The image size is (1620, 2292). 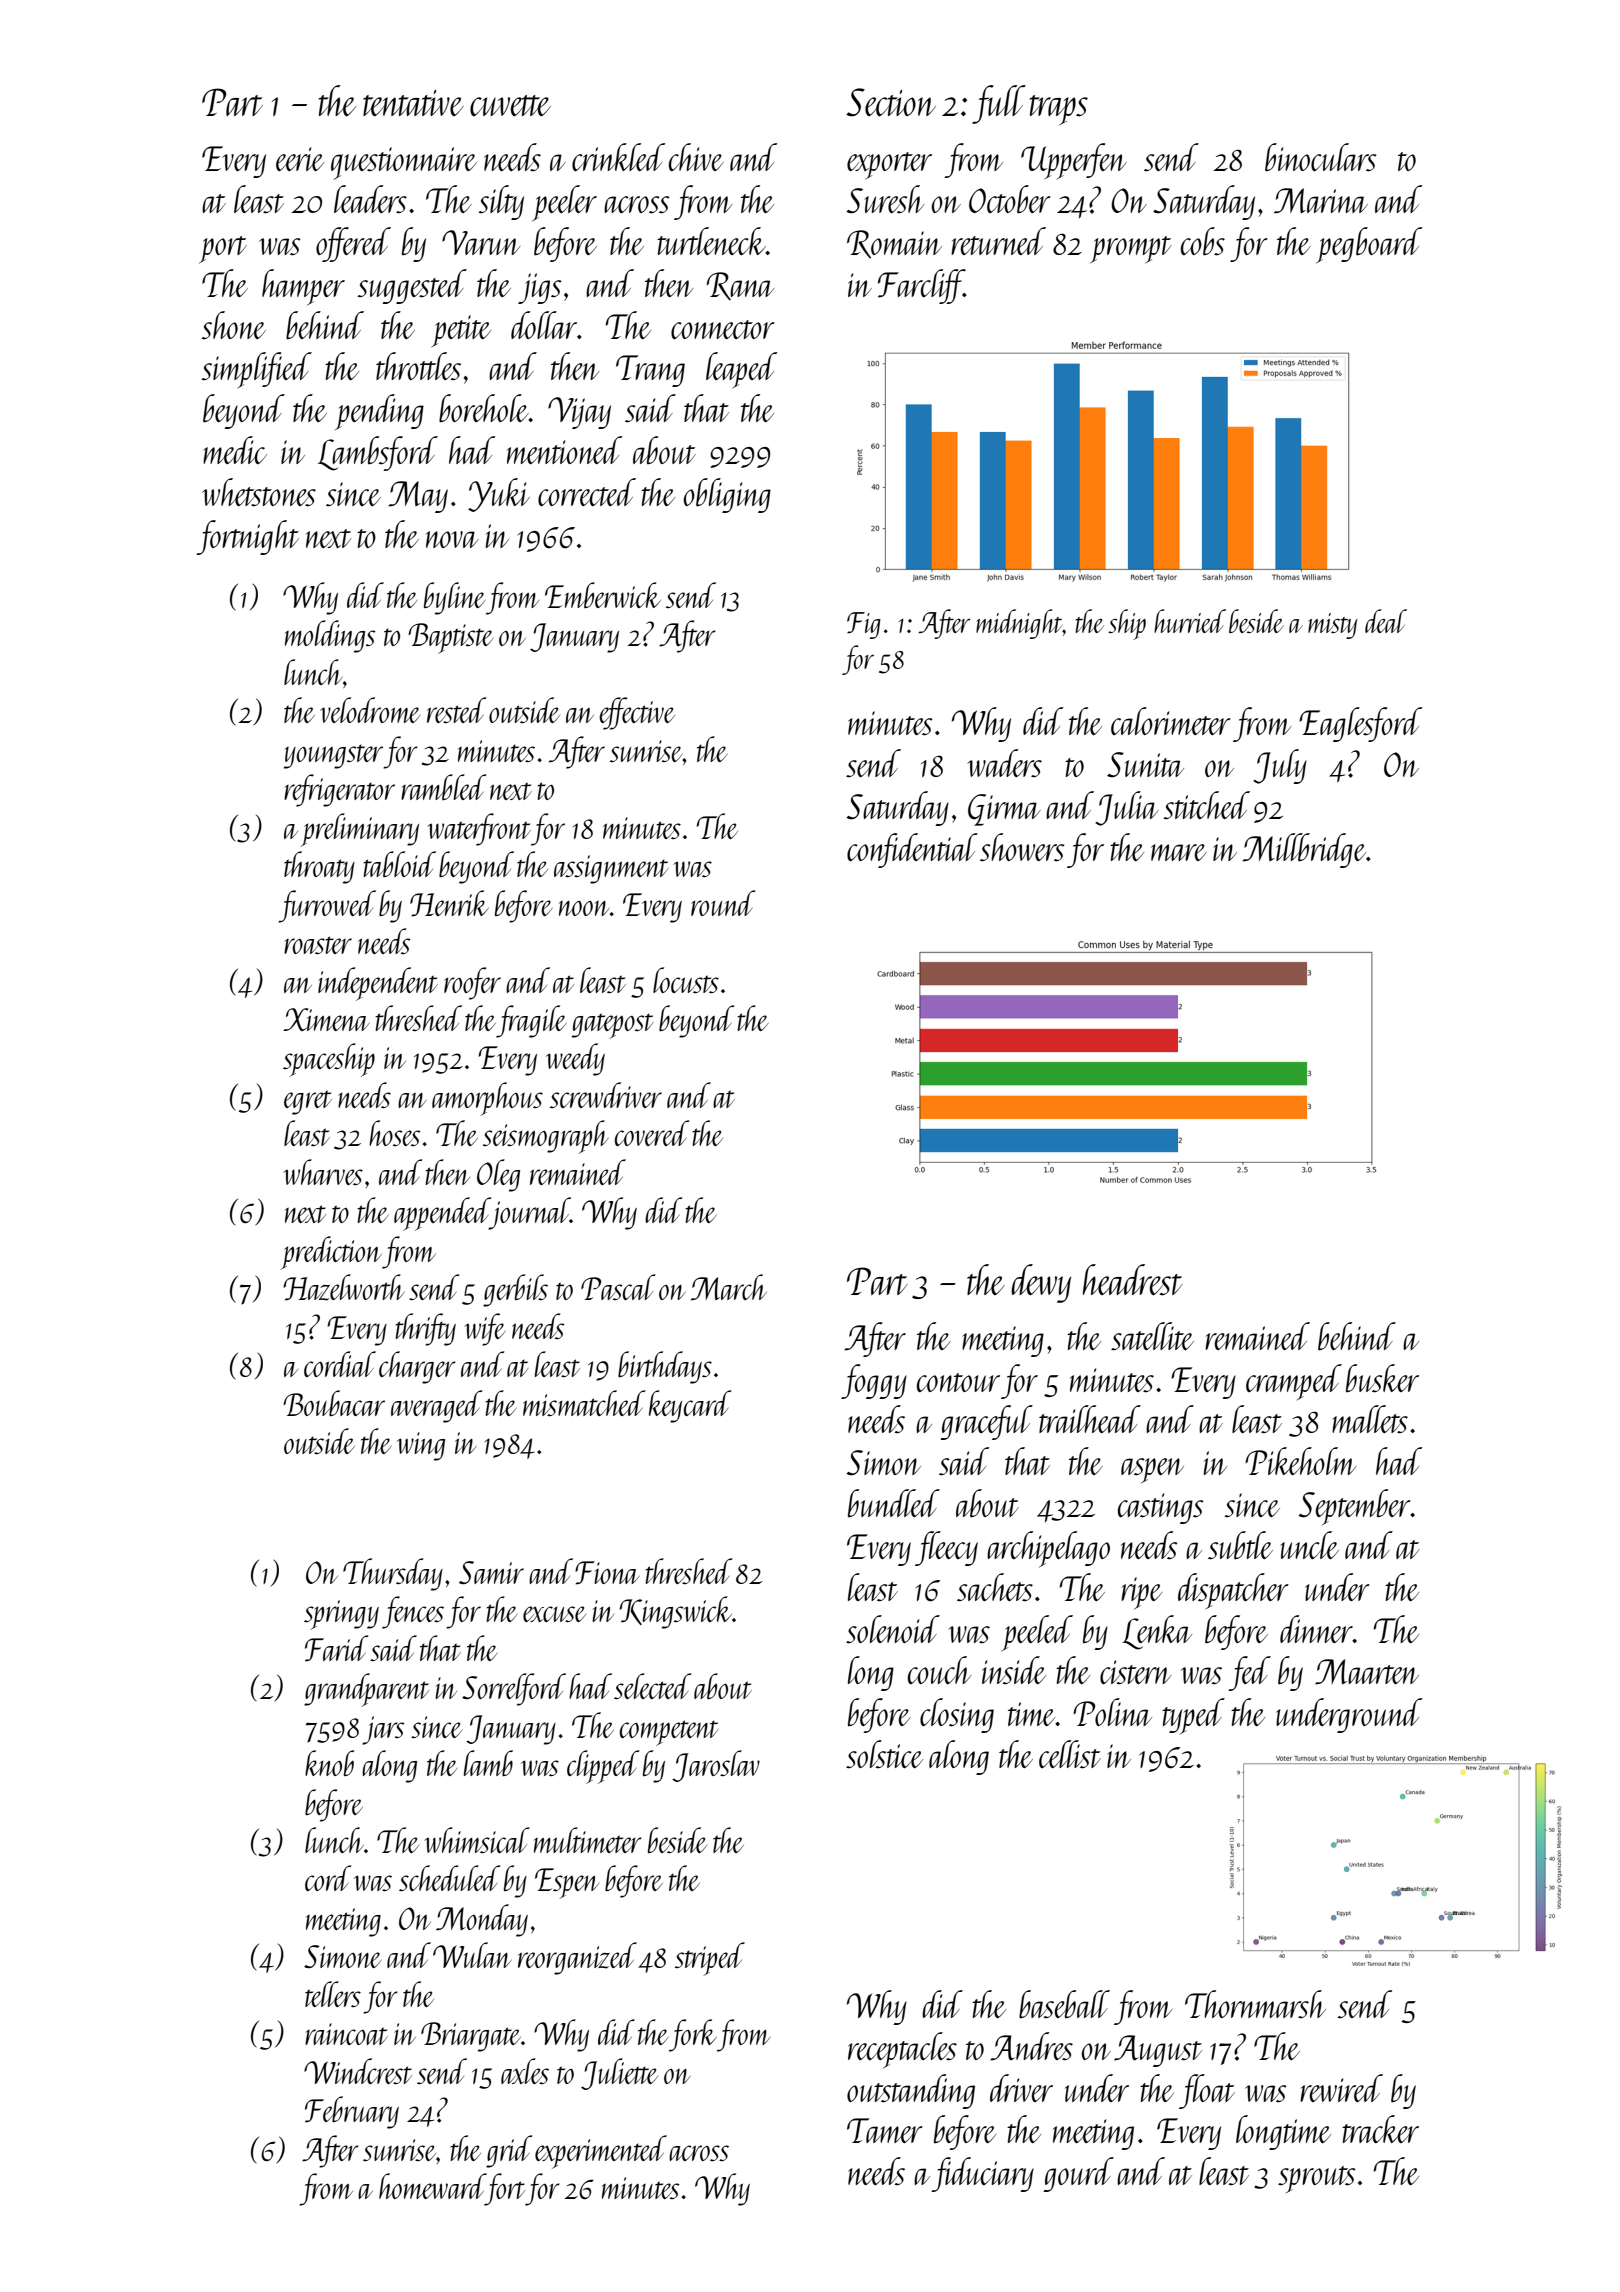 What do you see at coordinates (1152, 1336) in the screenshot?
I see `satellite` at bounding box center [1152, 1336].
